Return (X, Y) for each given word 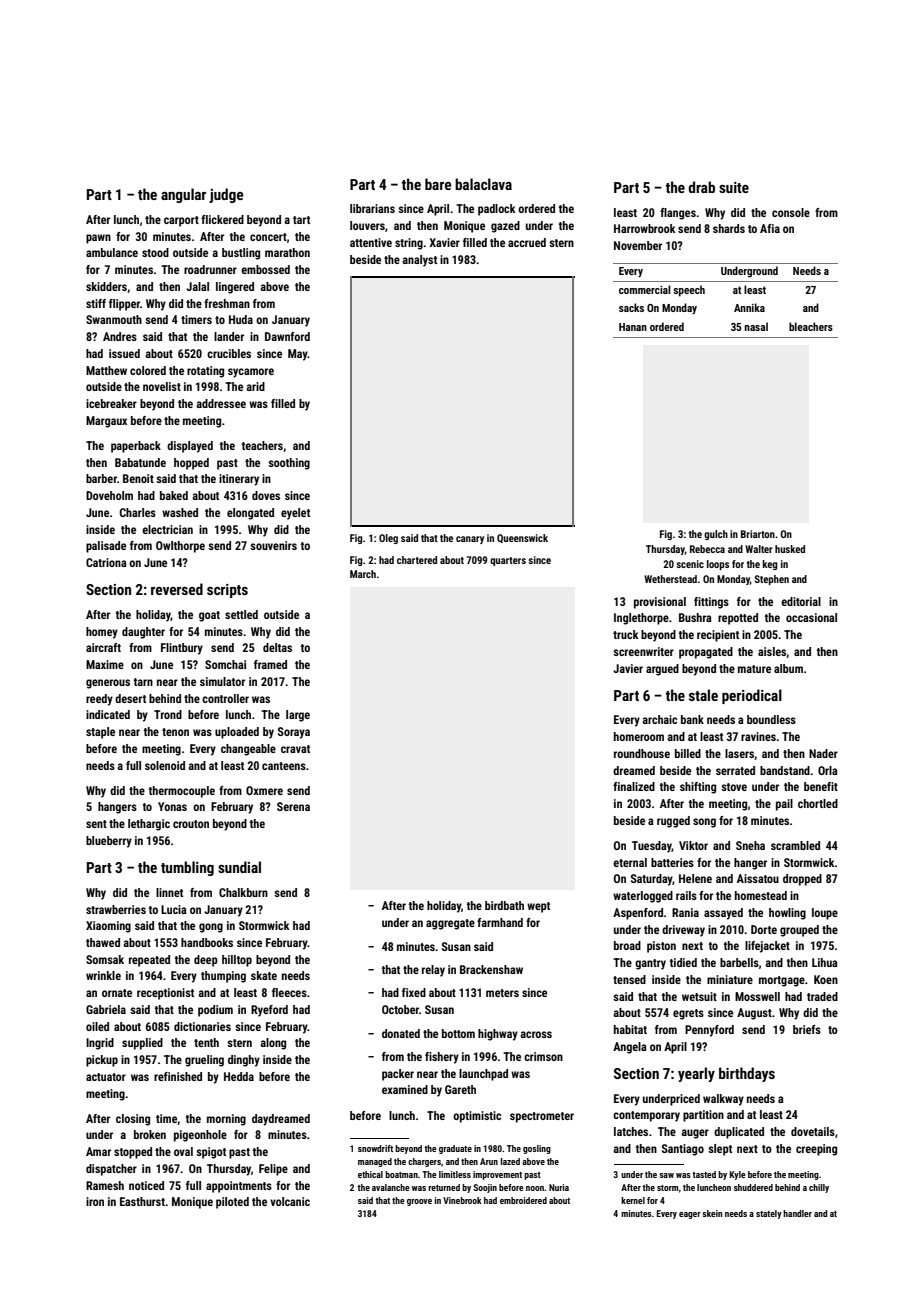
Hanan (633, 327)
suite (734, 187)
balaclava (483, 184)
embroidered (523, 1200)
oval (183, 1151)
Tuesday (652, 847)
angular (183, 195)
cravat (295, 749)
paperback (136, 447)
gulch (716, 535)
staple (100, 733)
